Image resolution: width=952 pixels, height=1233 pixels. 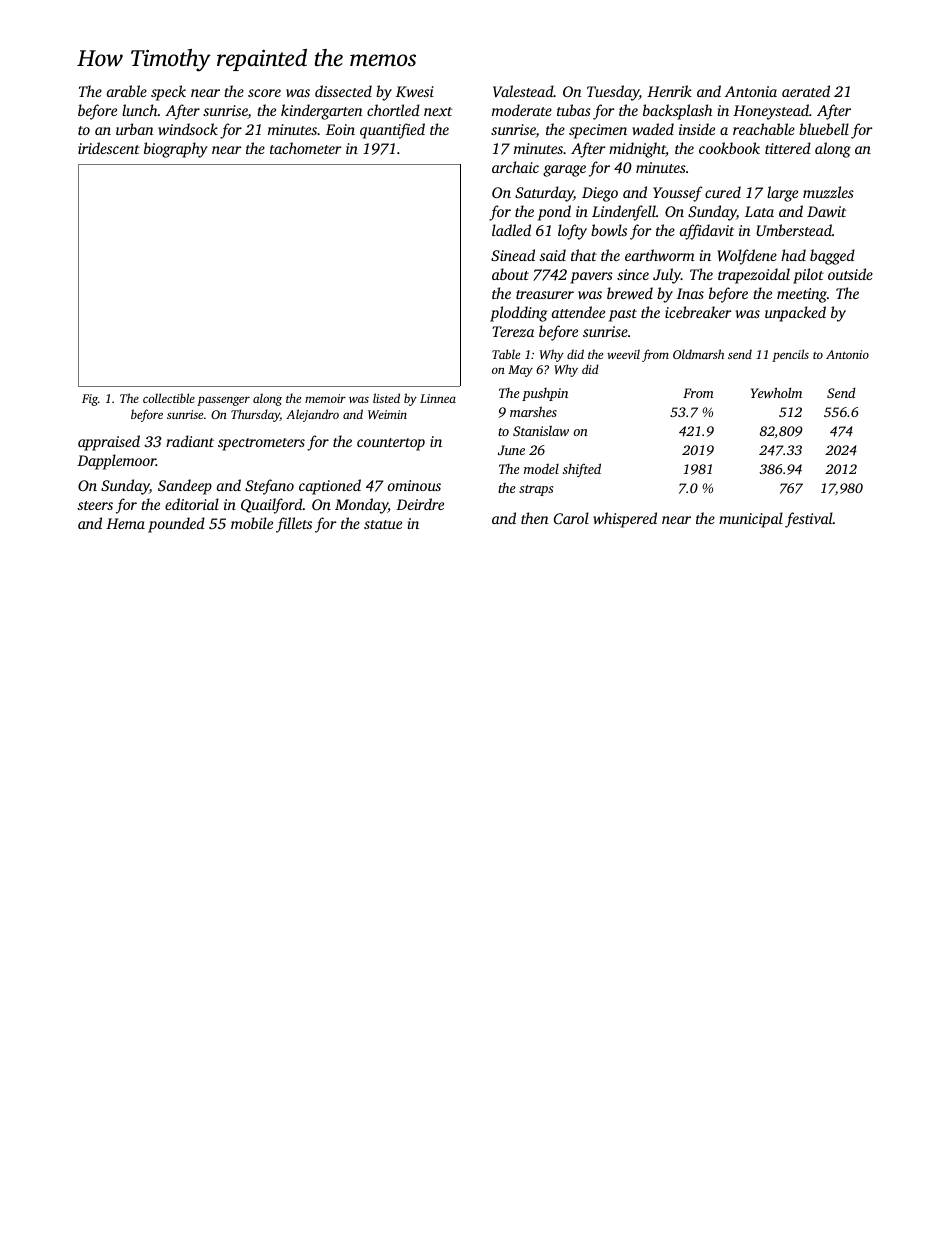 What do you see at coordinates (523, 91) in the document?
I see `Valestead` at bounding box center [523, 91].
